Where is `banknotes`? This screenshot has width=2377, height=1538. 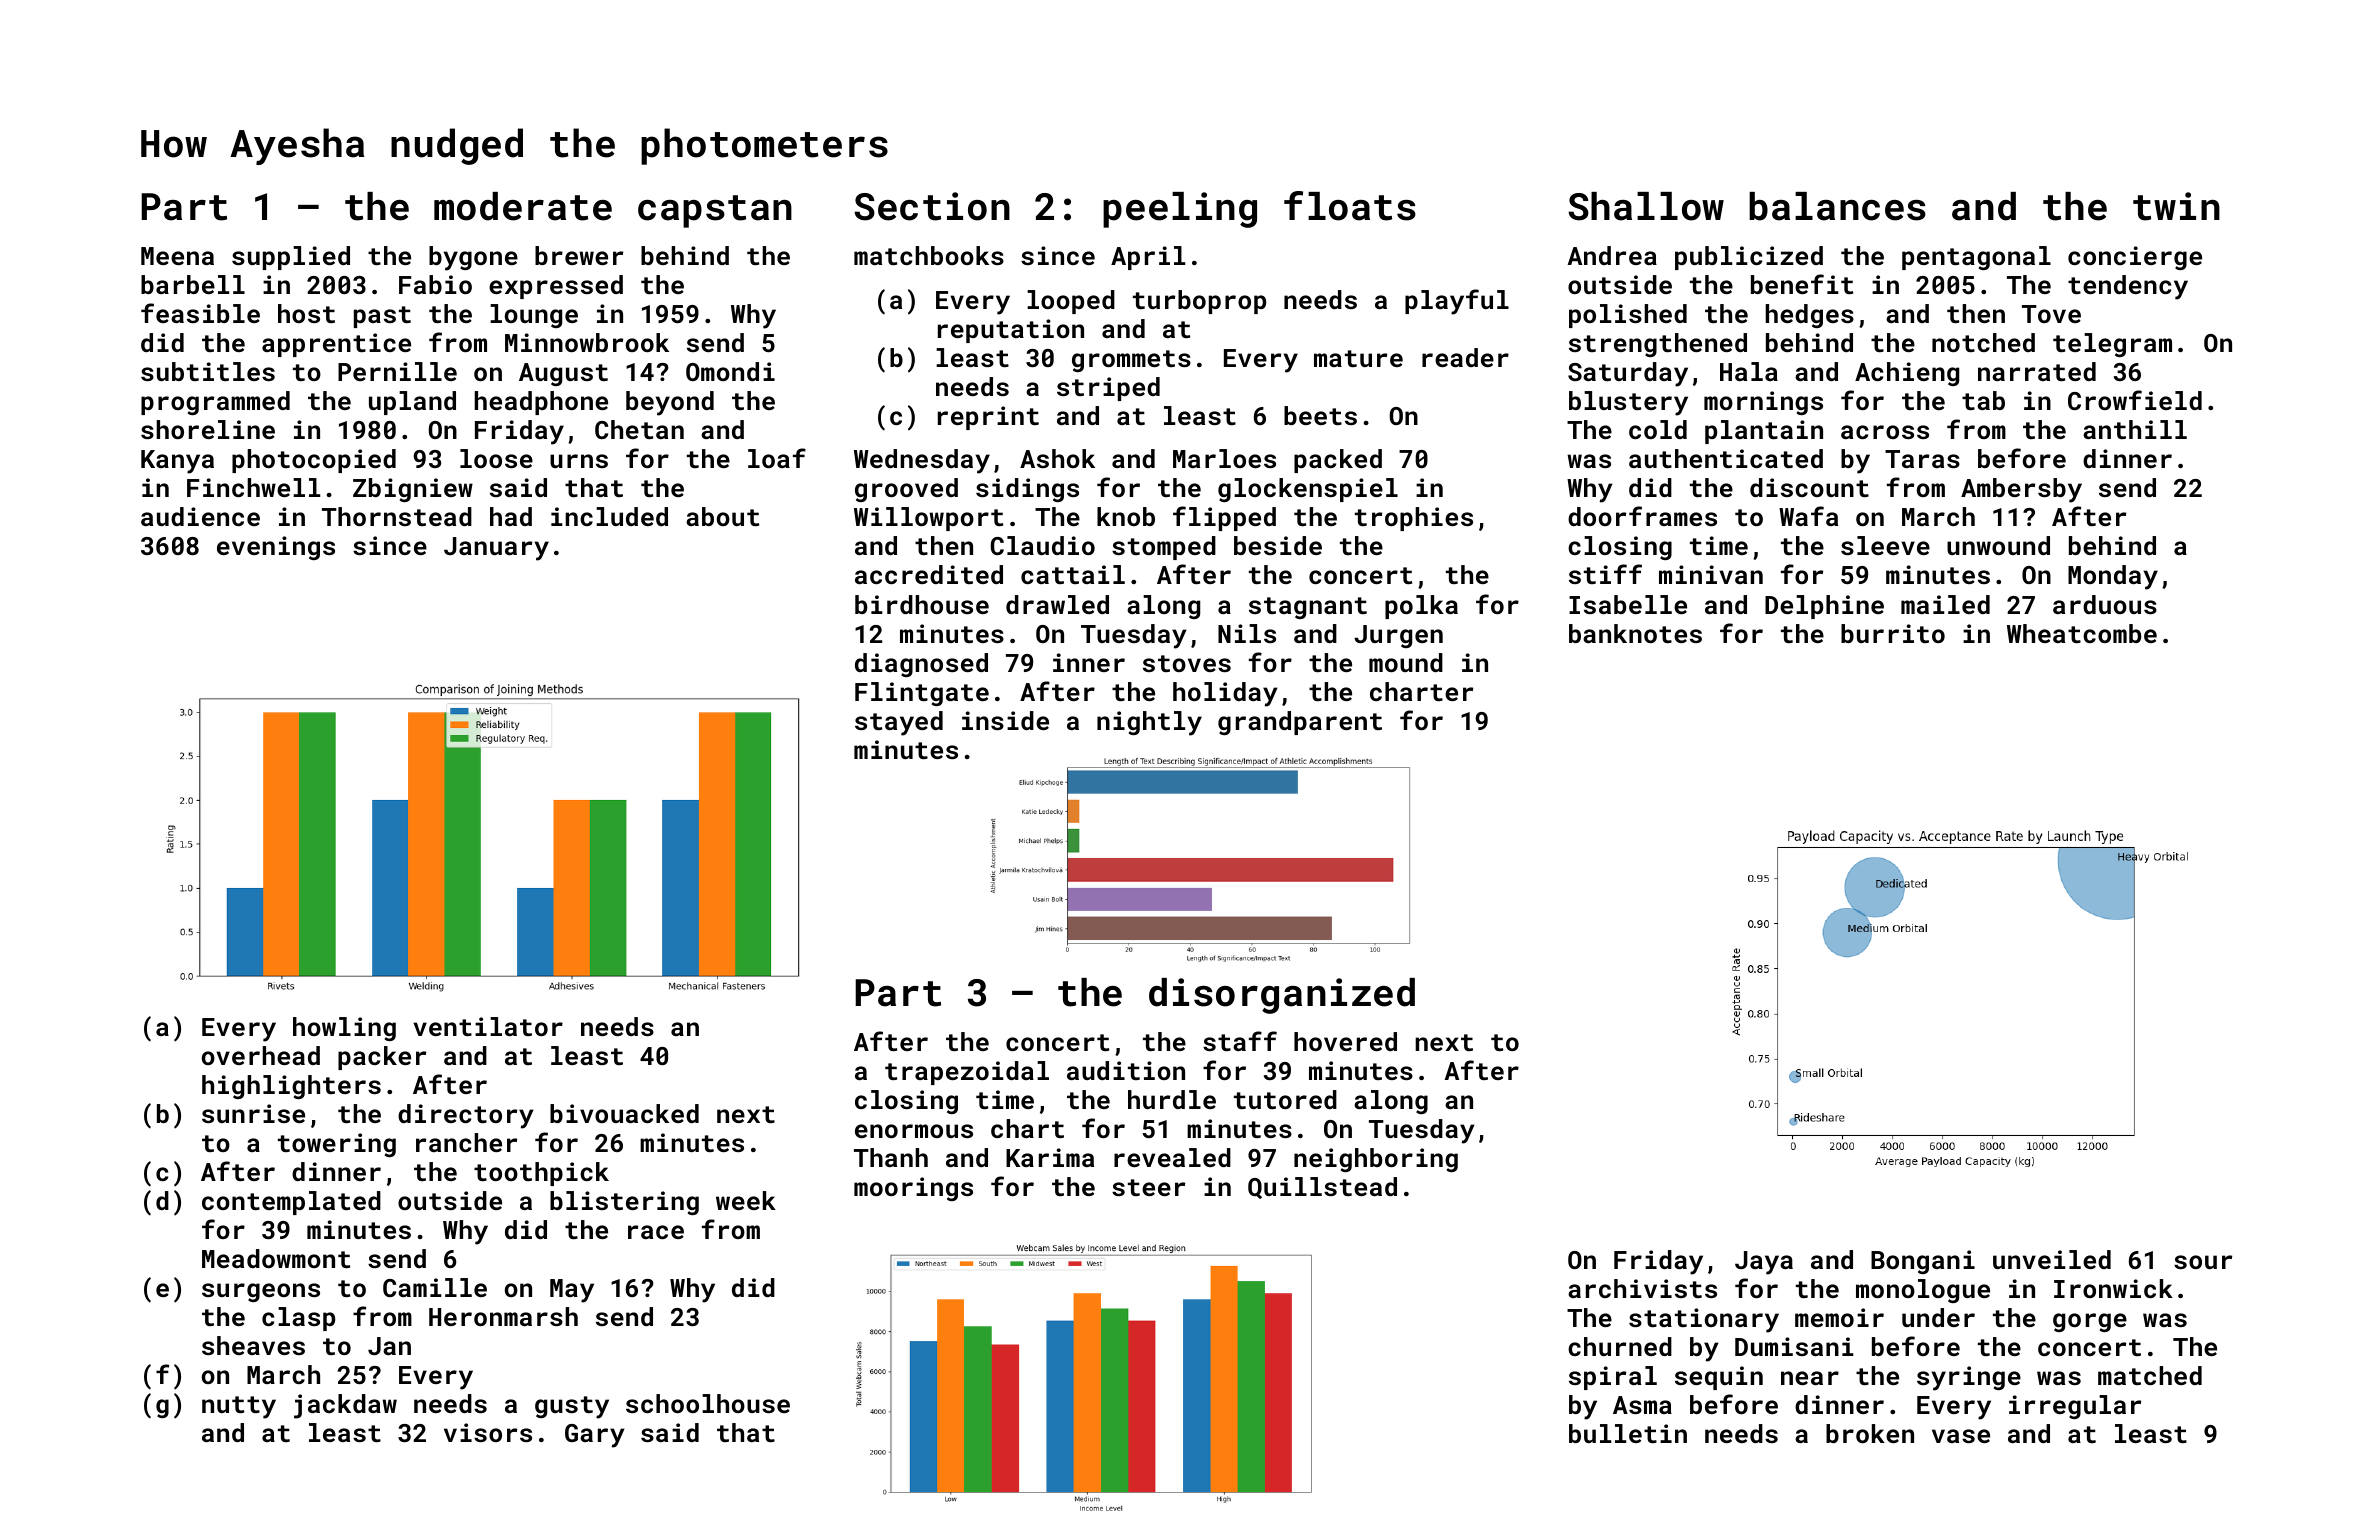 banknotes is located at coordinates (1635, 633).
